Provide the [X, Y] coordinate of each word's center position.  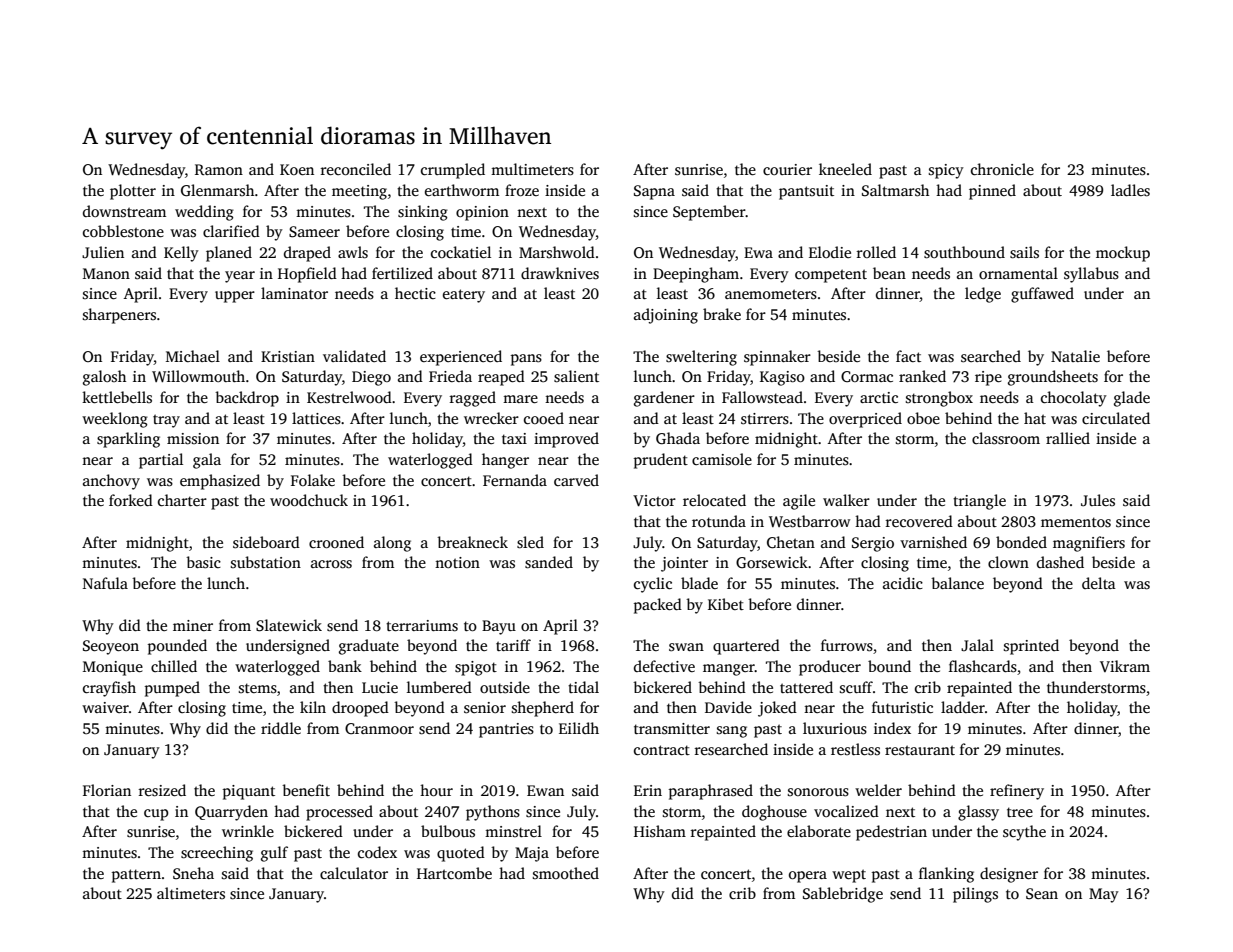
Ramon [219, 169]
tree [1020, 812]
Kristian [288, 357]
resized [162, 790]
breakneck [472, 542]
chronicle [1002, 169]
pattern [136, 876]
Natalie [1075, 356]
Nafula [105, 583]
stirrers [765, 419]
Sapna [654, 192]
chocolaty [1074, 399]
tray [166, 421]
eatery [464, 296]
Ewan [545, 790]
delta [1099, 583]
